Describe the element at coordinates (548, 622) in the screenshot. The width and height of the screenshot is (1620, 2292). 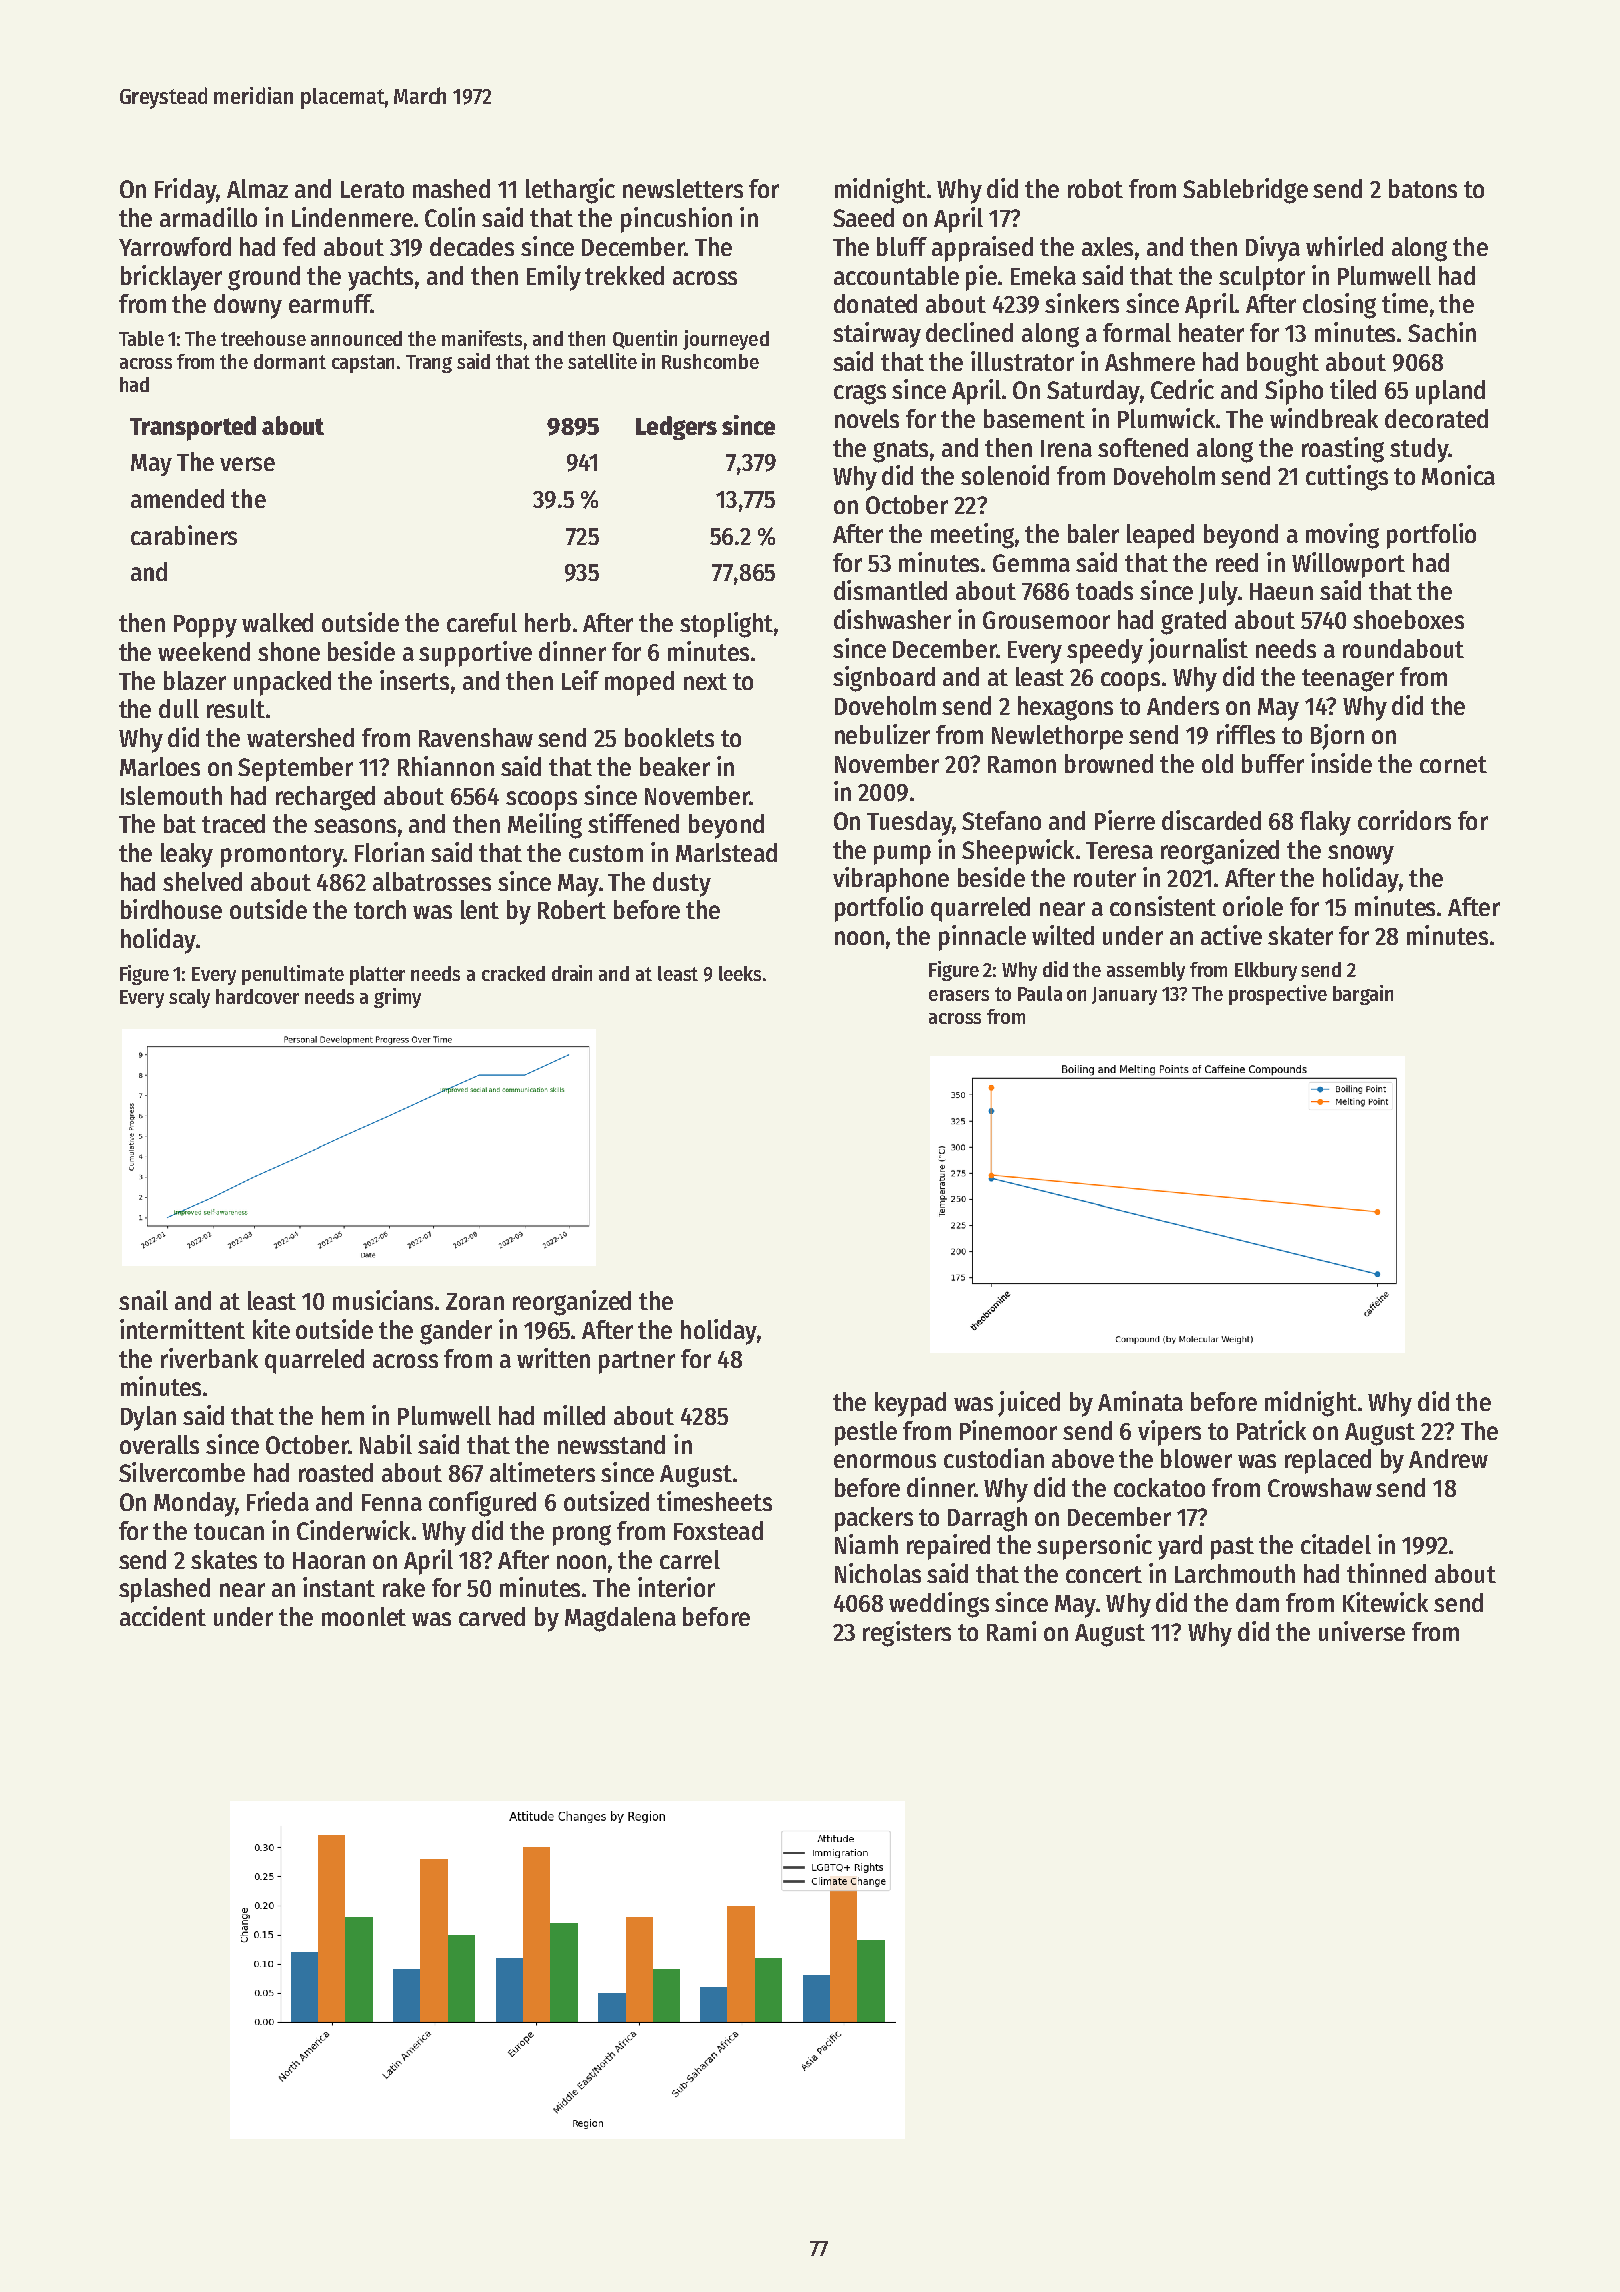
I see `herb` at that location.
